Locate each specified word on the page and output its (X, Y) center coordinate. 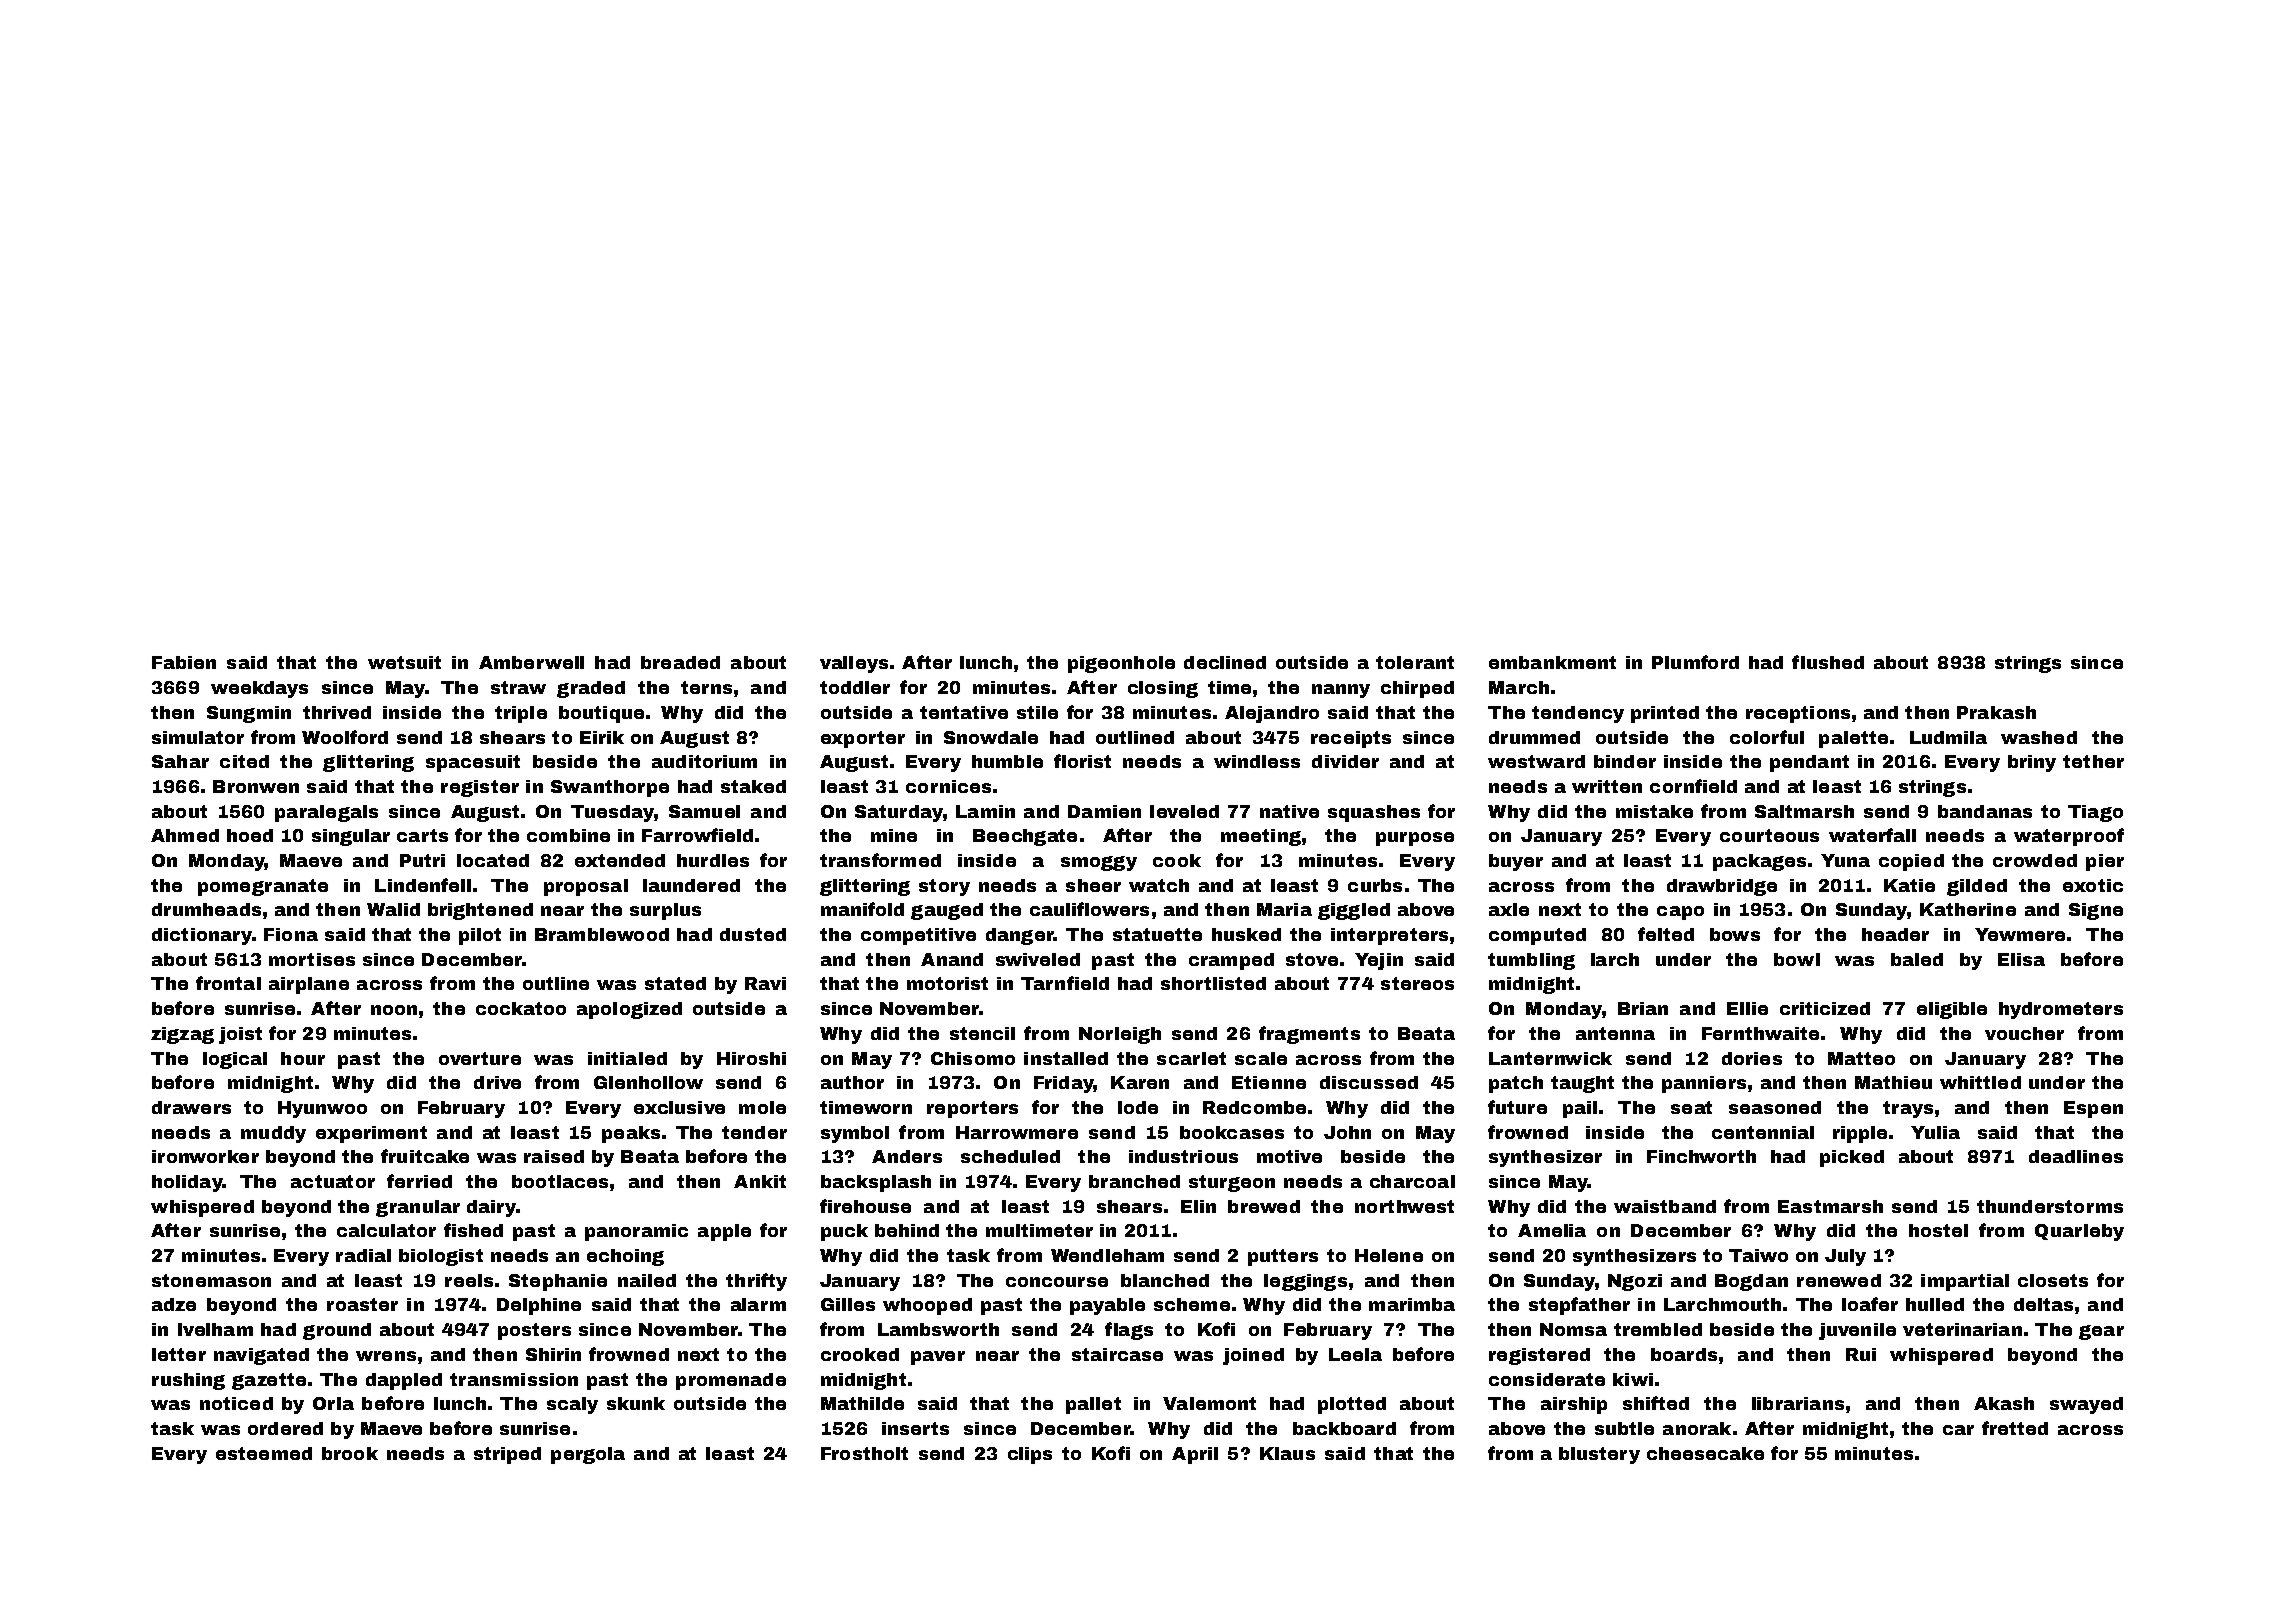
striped (507, 1455)
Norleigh (1120, 1035)
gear (2101, 1332)
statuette (1157, 934)
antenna (1615, 1033)
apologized (629, 1010)
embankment (1552, 662)
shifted (1656, 1403)
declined (1225, 662)
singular (351, 837)
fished (473, 1230)
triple (521, 714)
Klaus (1287, 1453)
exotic (2093, 885)
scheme (1192, 1304)
